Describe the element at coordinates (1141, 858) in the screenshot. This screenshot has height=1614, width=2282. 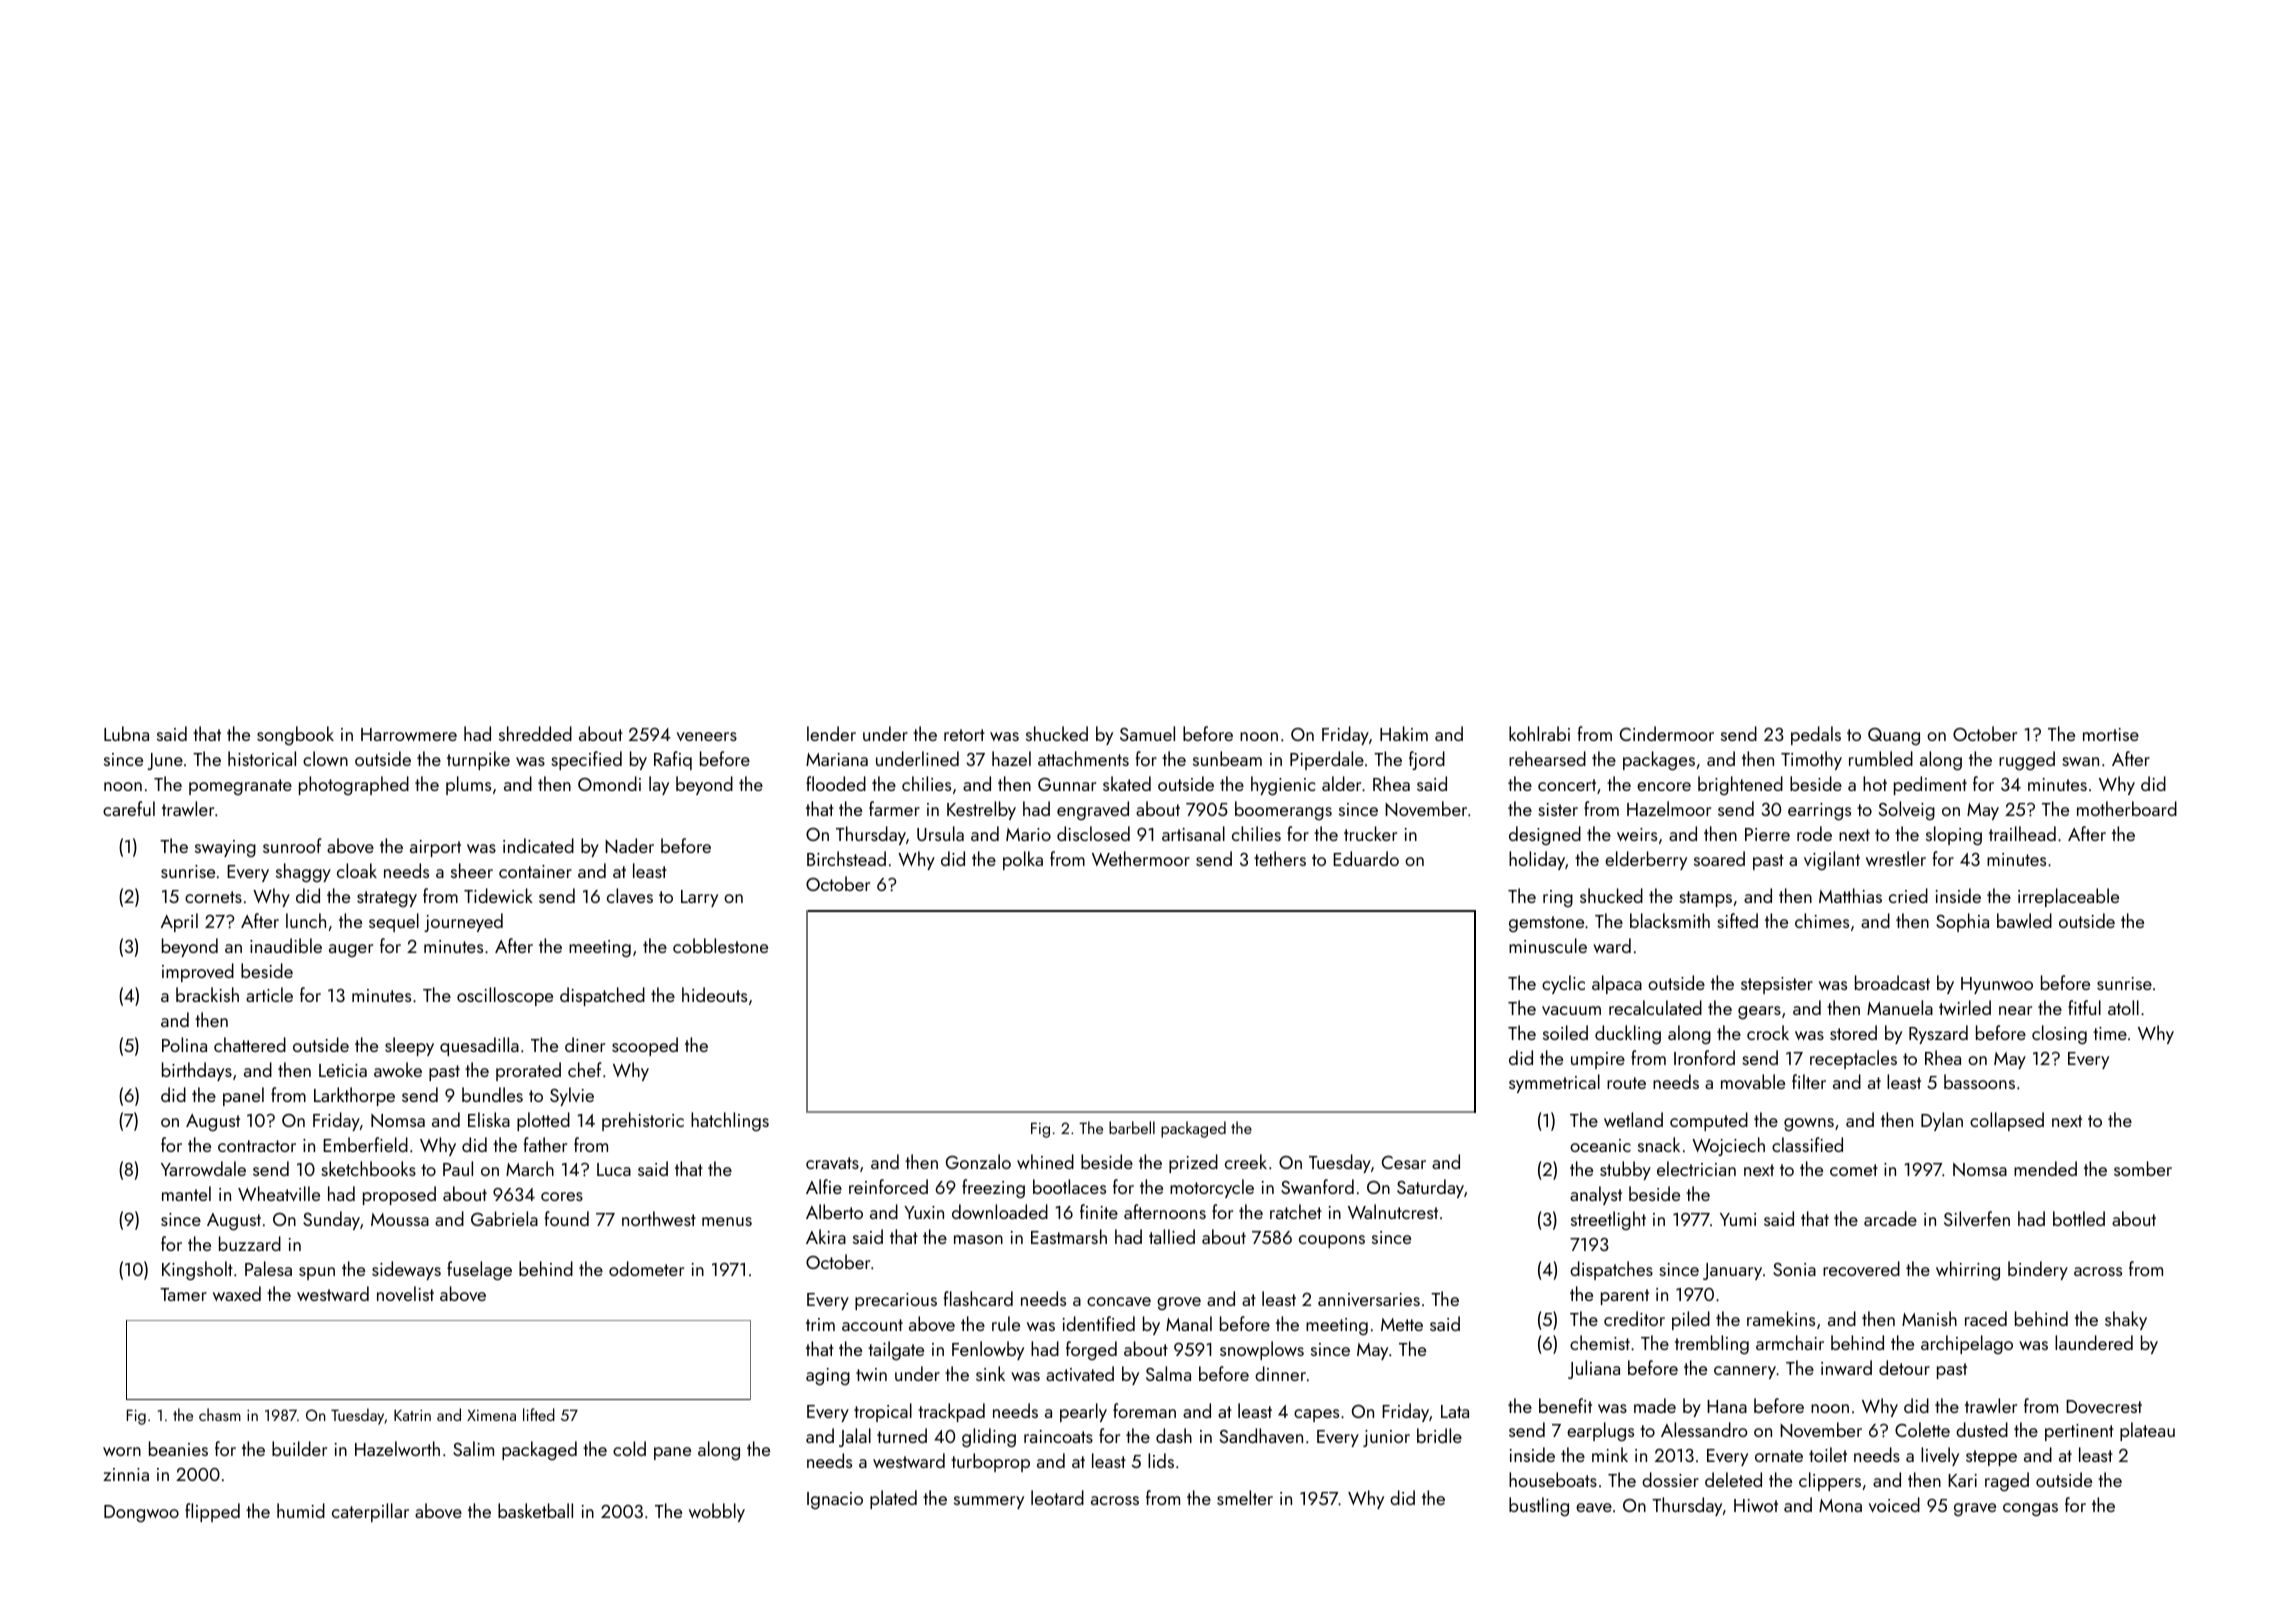
I see `Wethermoor` at that location.
